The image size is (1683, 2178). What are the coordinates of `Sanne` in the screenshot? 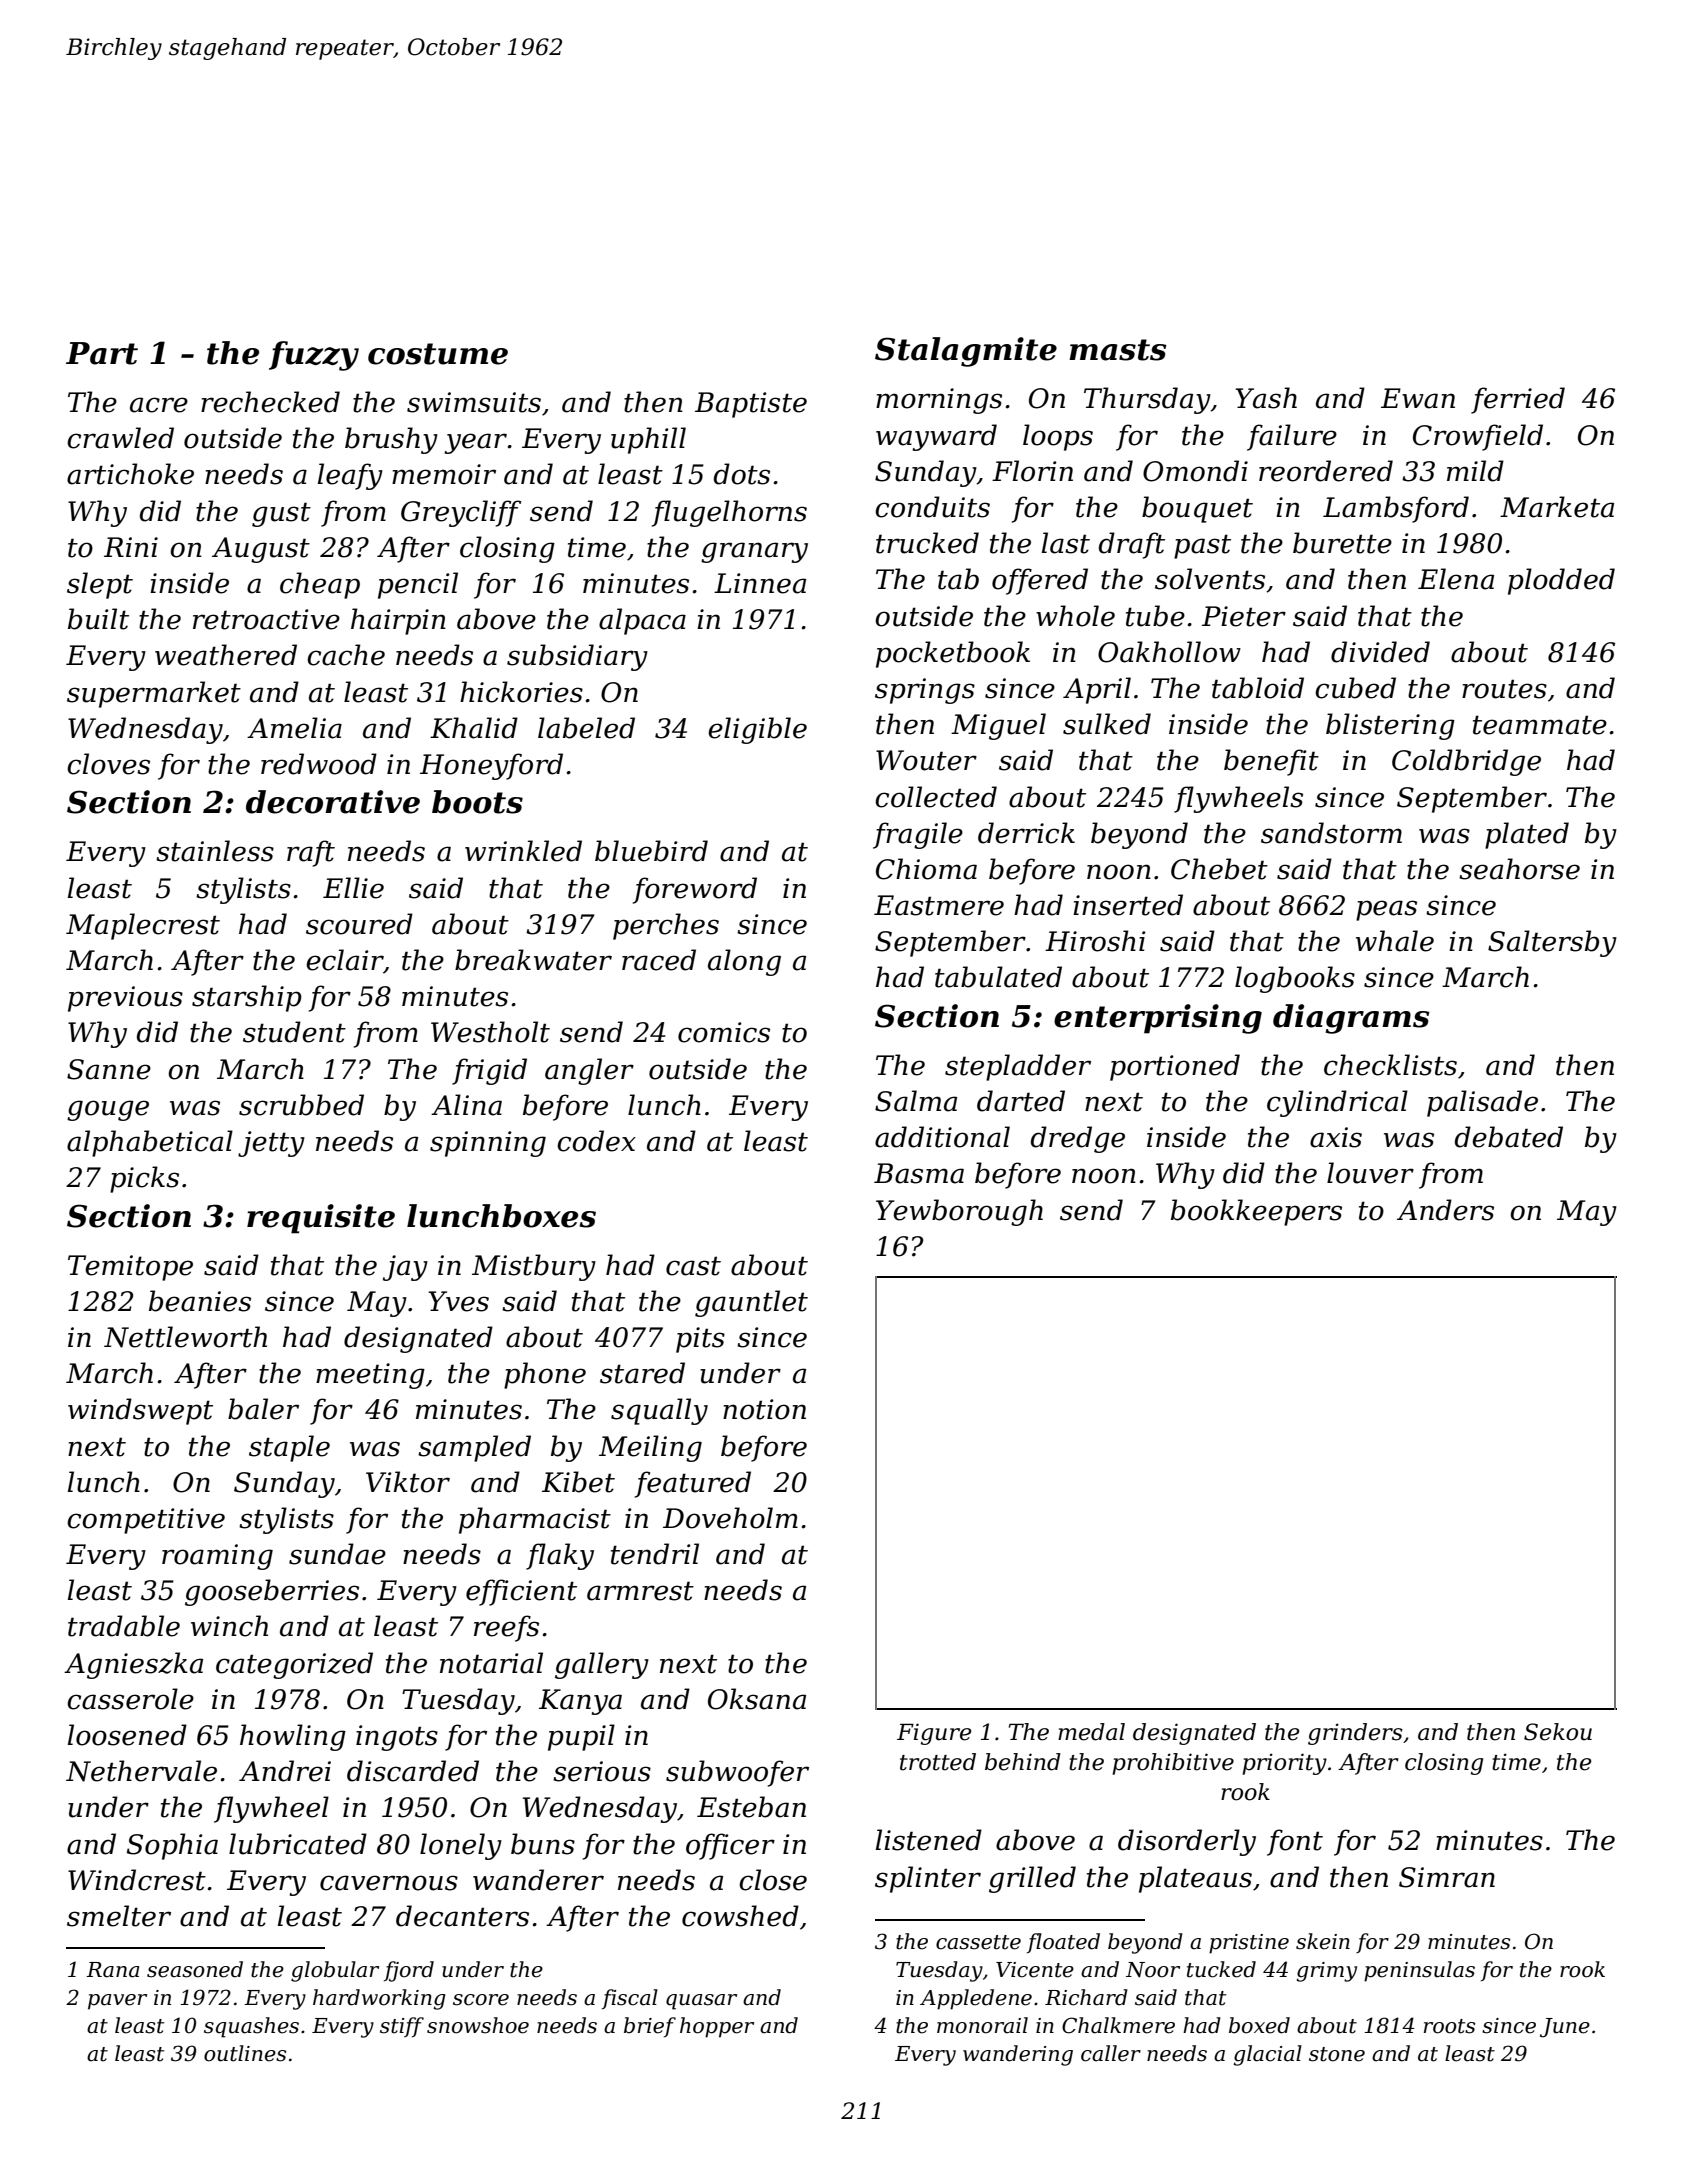 It's located at (109, 1069).
